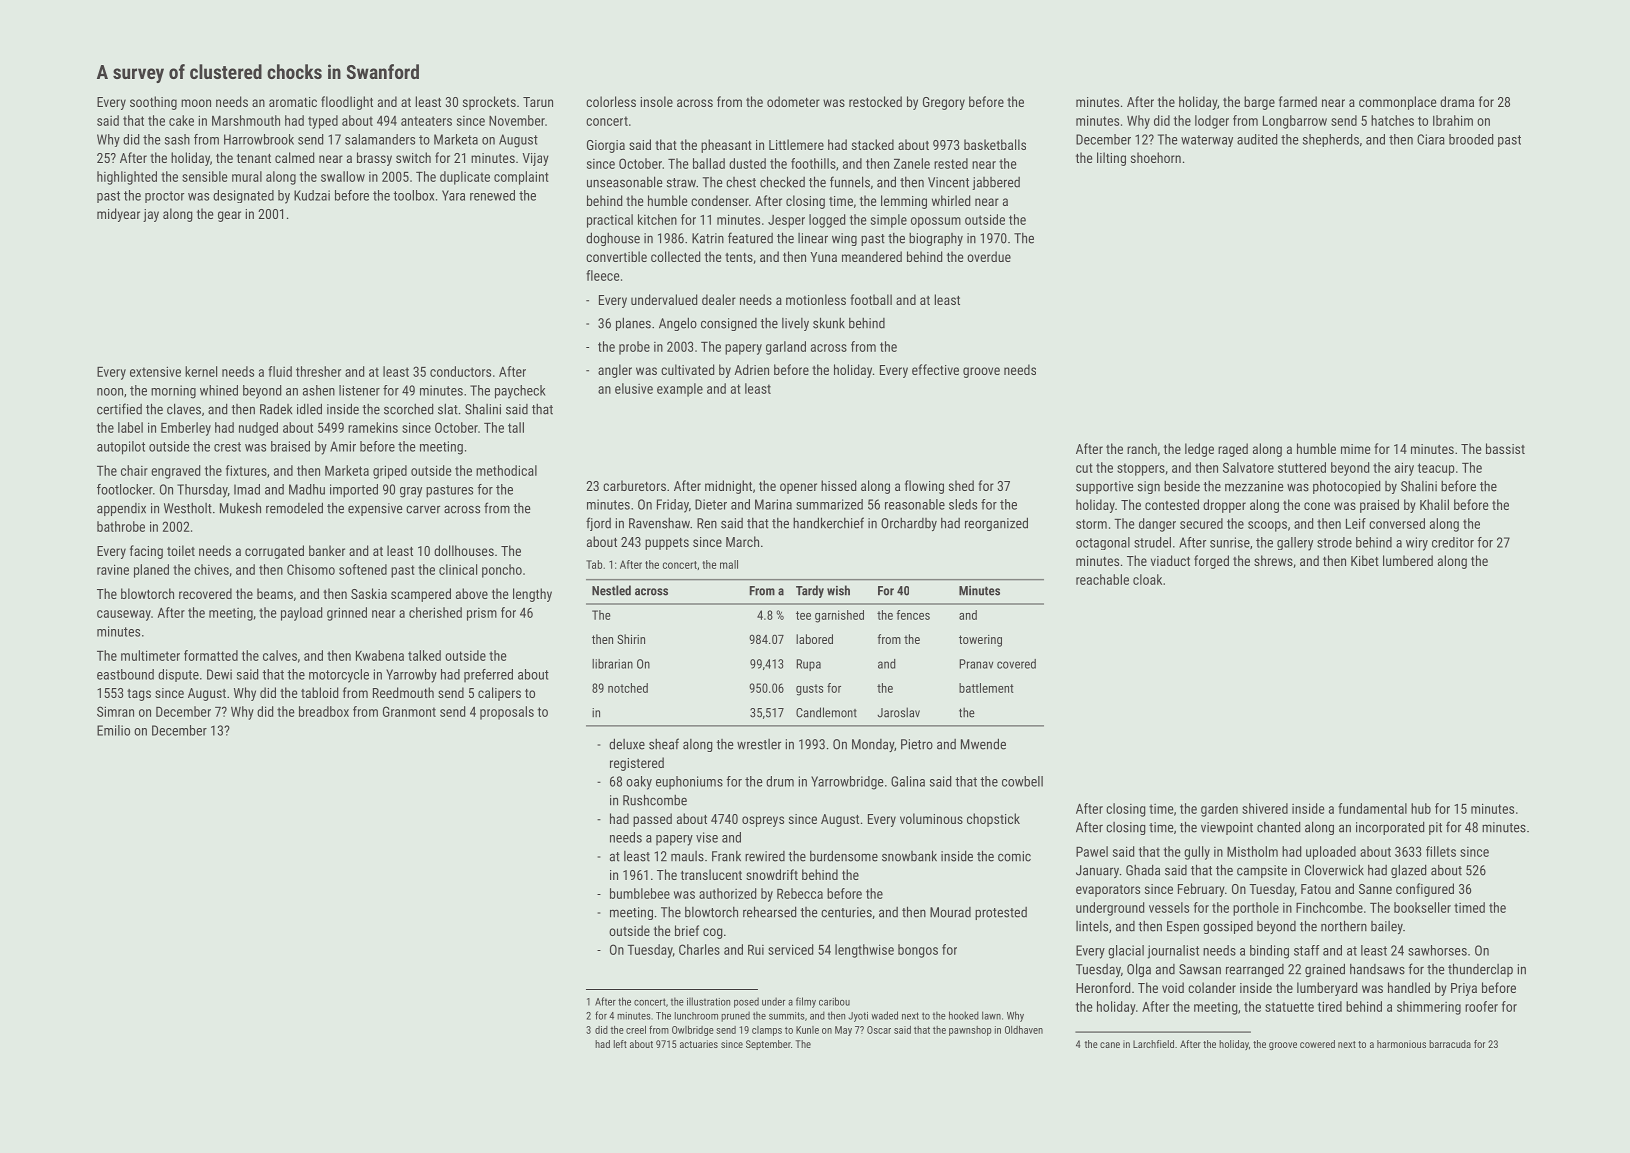  Describe the element at coordinates (620, 1044) in the screenshot. I see `left` at that location.
